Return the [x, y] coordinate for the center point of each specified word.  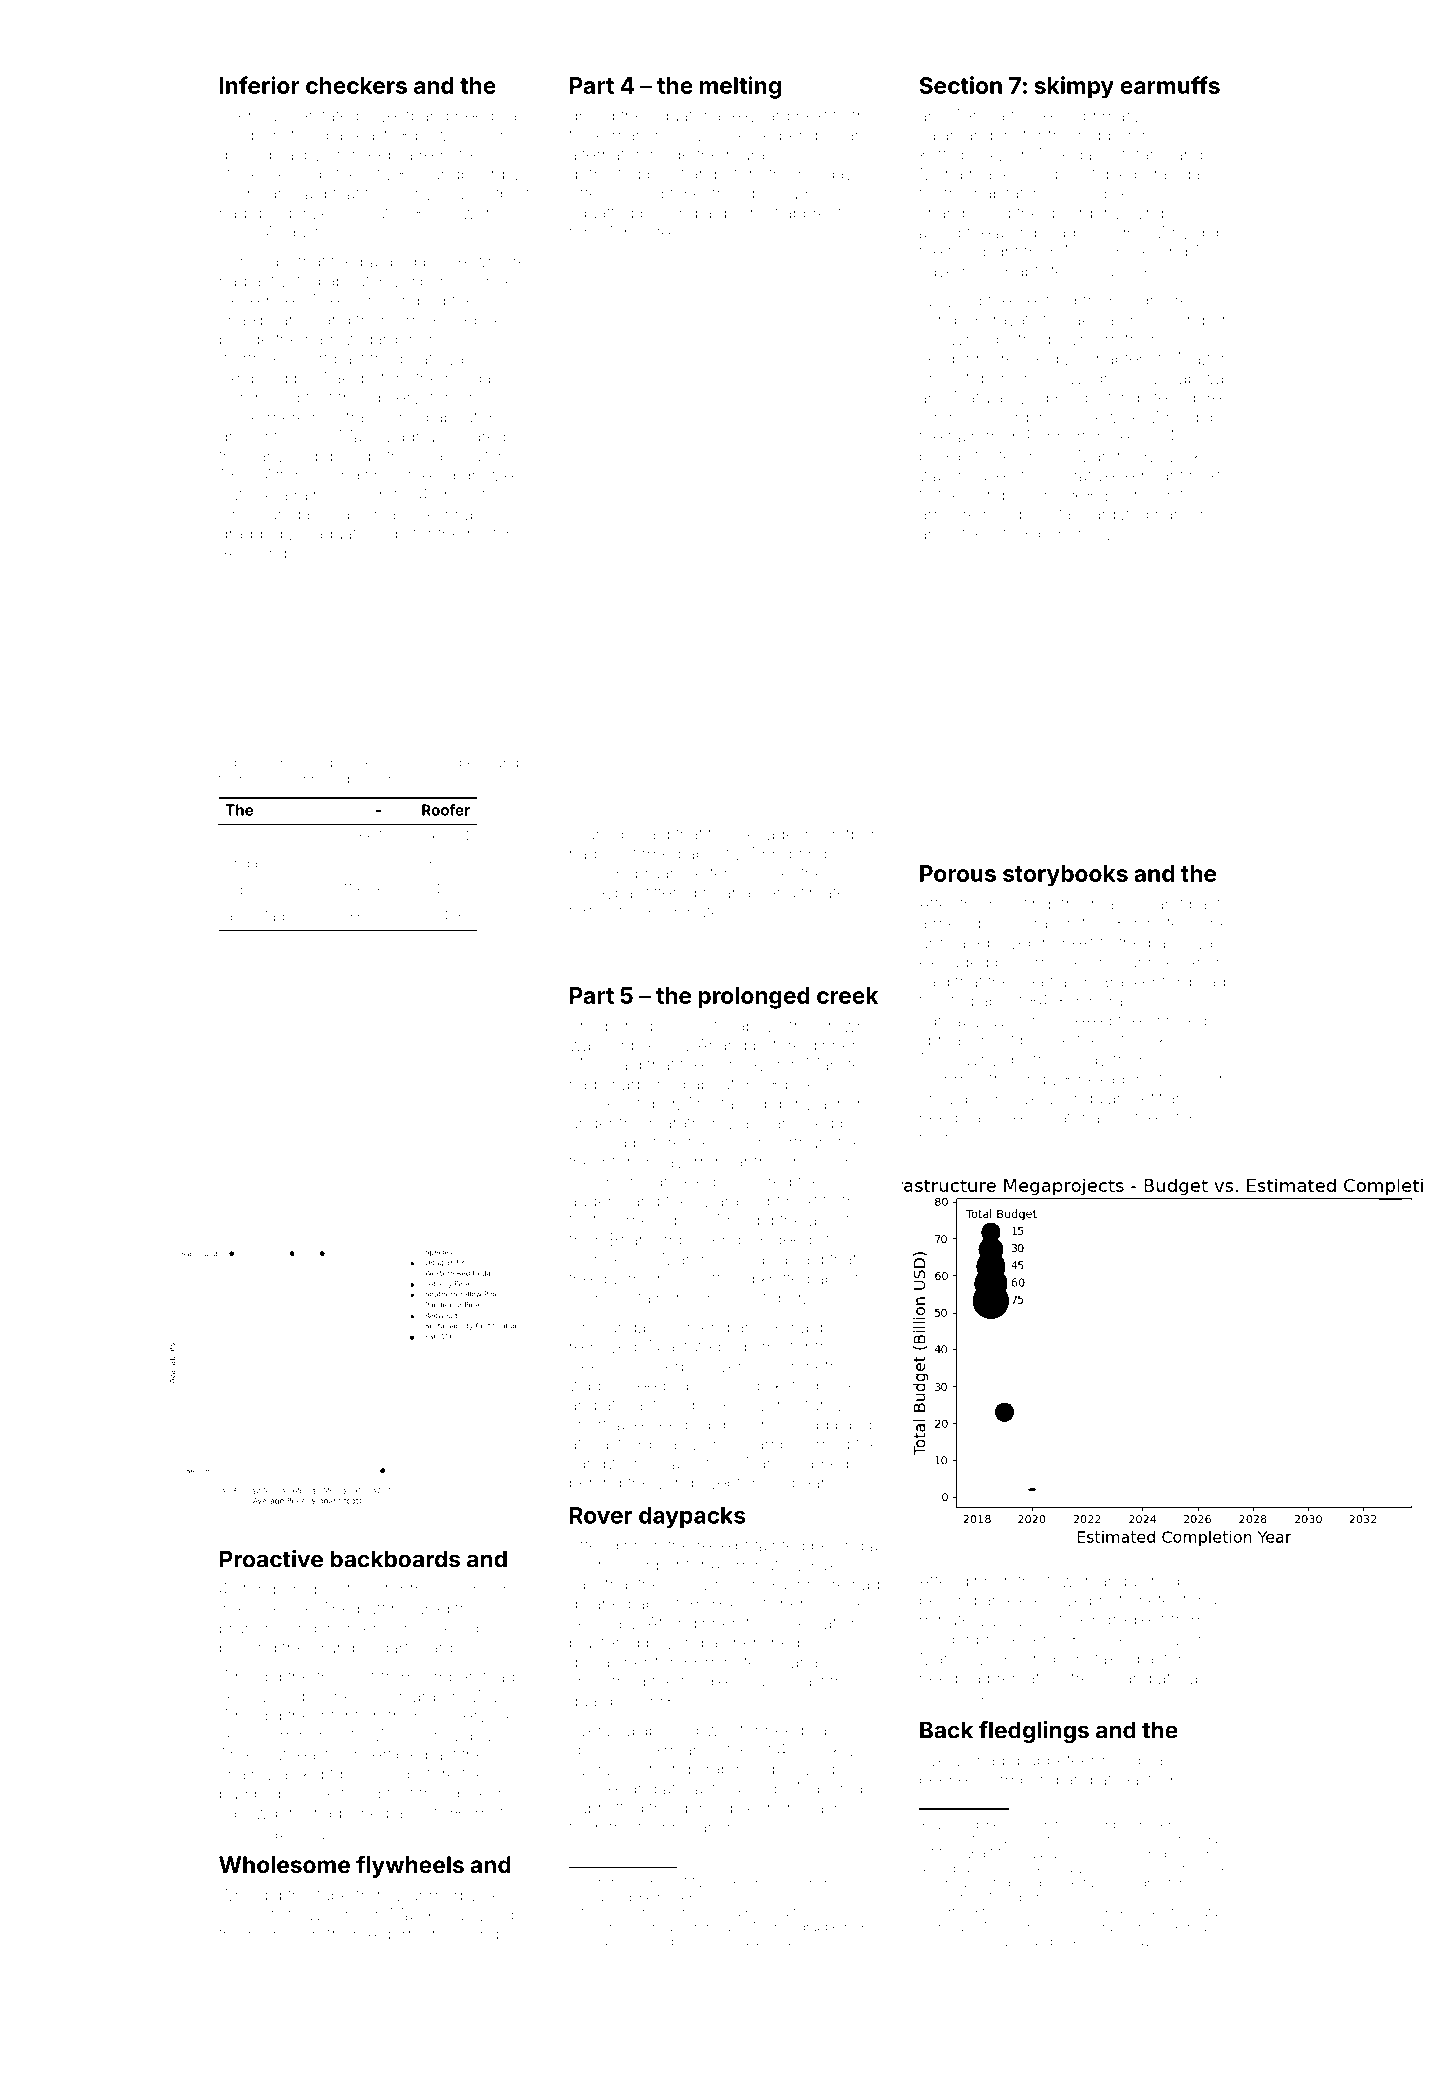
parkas [944, 457]
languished [1137, 1582]
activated [286, 281]
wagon [594, 1388]
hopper [1105, 137]
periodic [636, 1027]
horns [941, 1137]
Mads [274, 916]
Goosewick [1096, 417]
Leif [332, 1793]
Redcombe [261, 553]
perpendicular [807, 137]
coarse [595, 1566]
